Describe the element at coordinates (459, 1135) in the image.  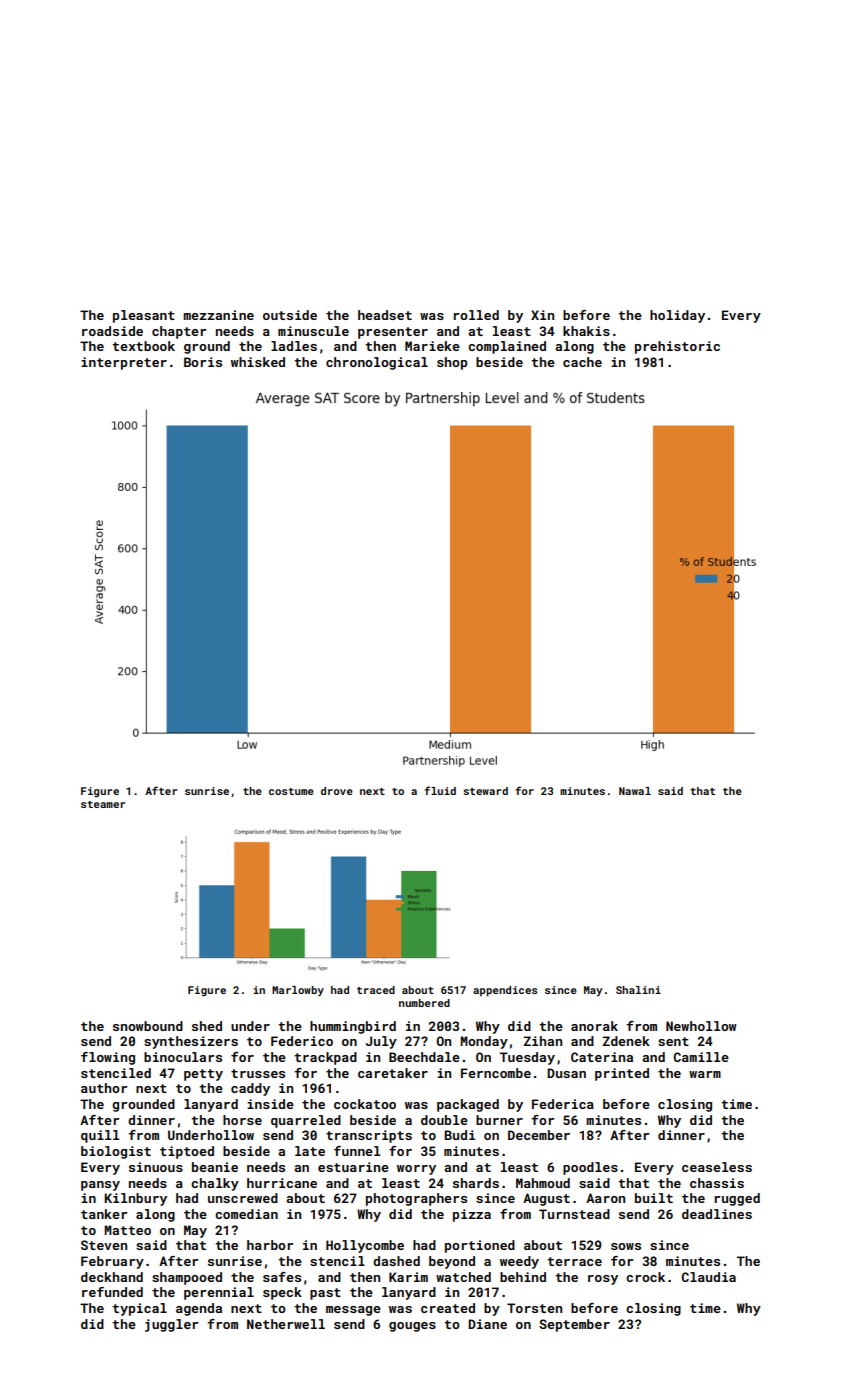
I see `Budi` at that location.
